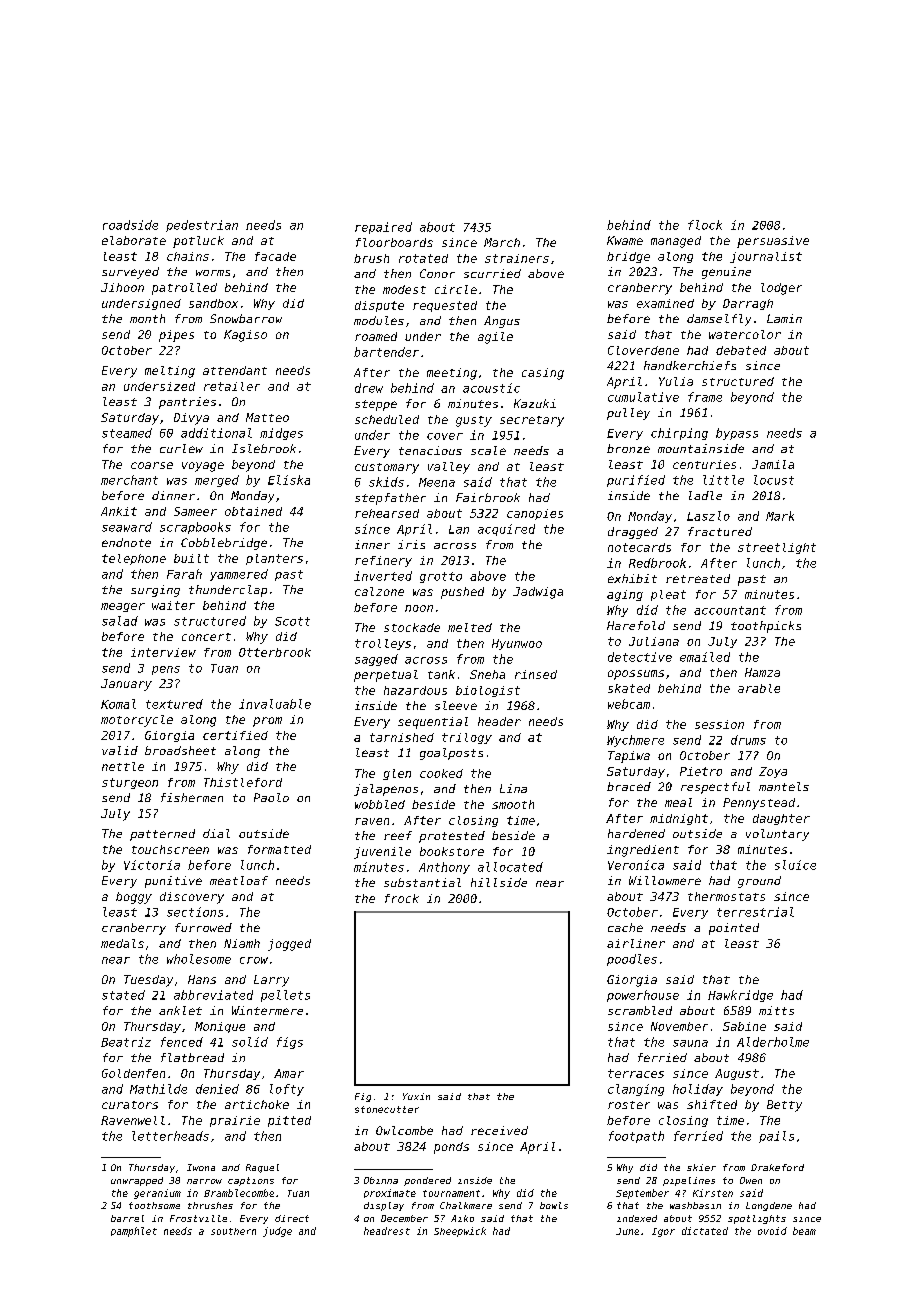  Describe the element at coordinates (625, 240) in the screenshot. I see `Kwame` at that location.
